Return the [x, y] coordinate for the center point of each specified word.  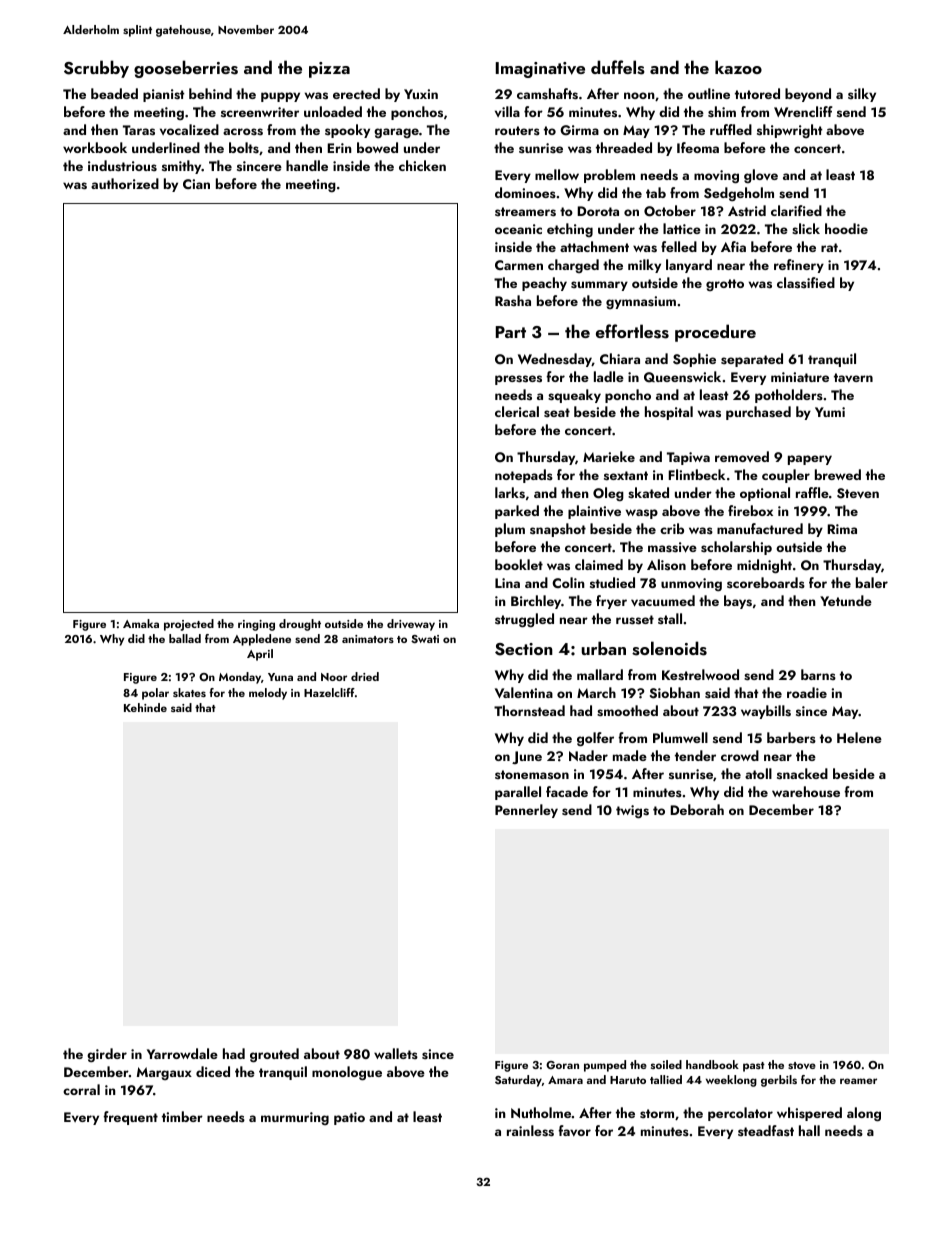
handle [307, 165]
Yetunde [846, 600]
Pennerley [526, 811]
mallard [600, 674]
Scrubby [96, 69]
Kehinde [145, 707]
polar [155, 694]
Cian [196, 184]
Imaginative [540, 70]
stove [802, 1065]
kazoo [738, 67]
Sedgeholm [739, 194]
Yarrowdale [182, 1053]
